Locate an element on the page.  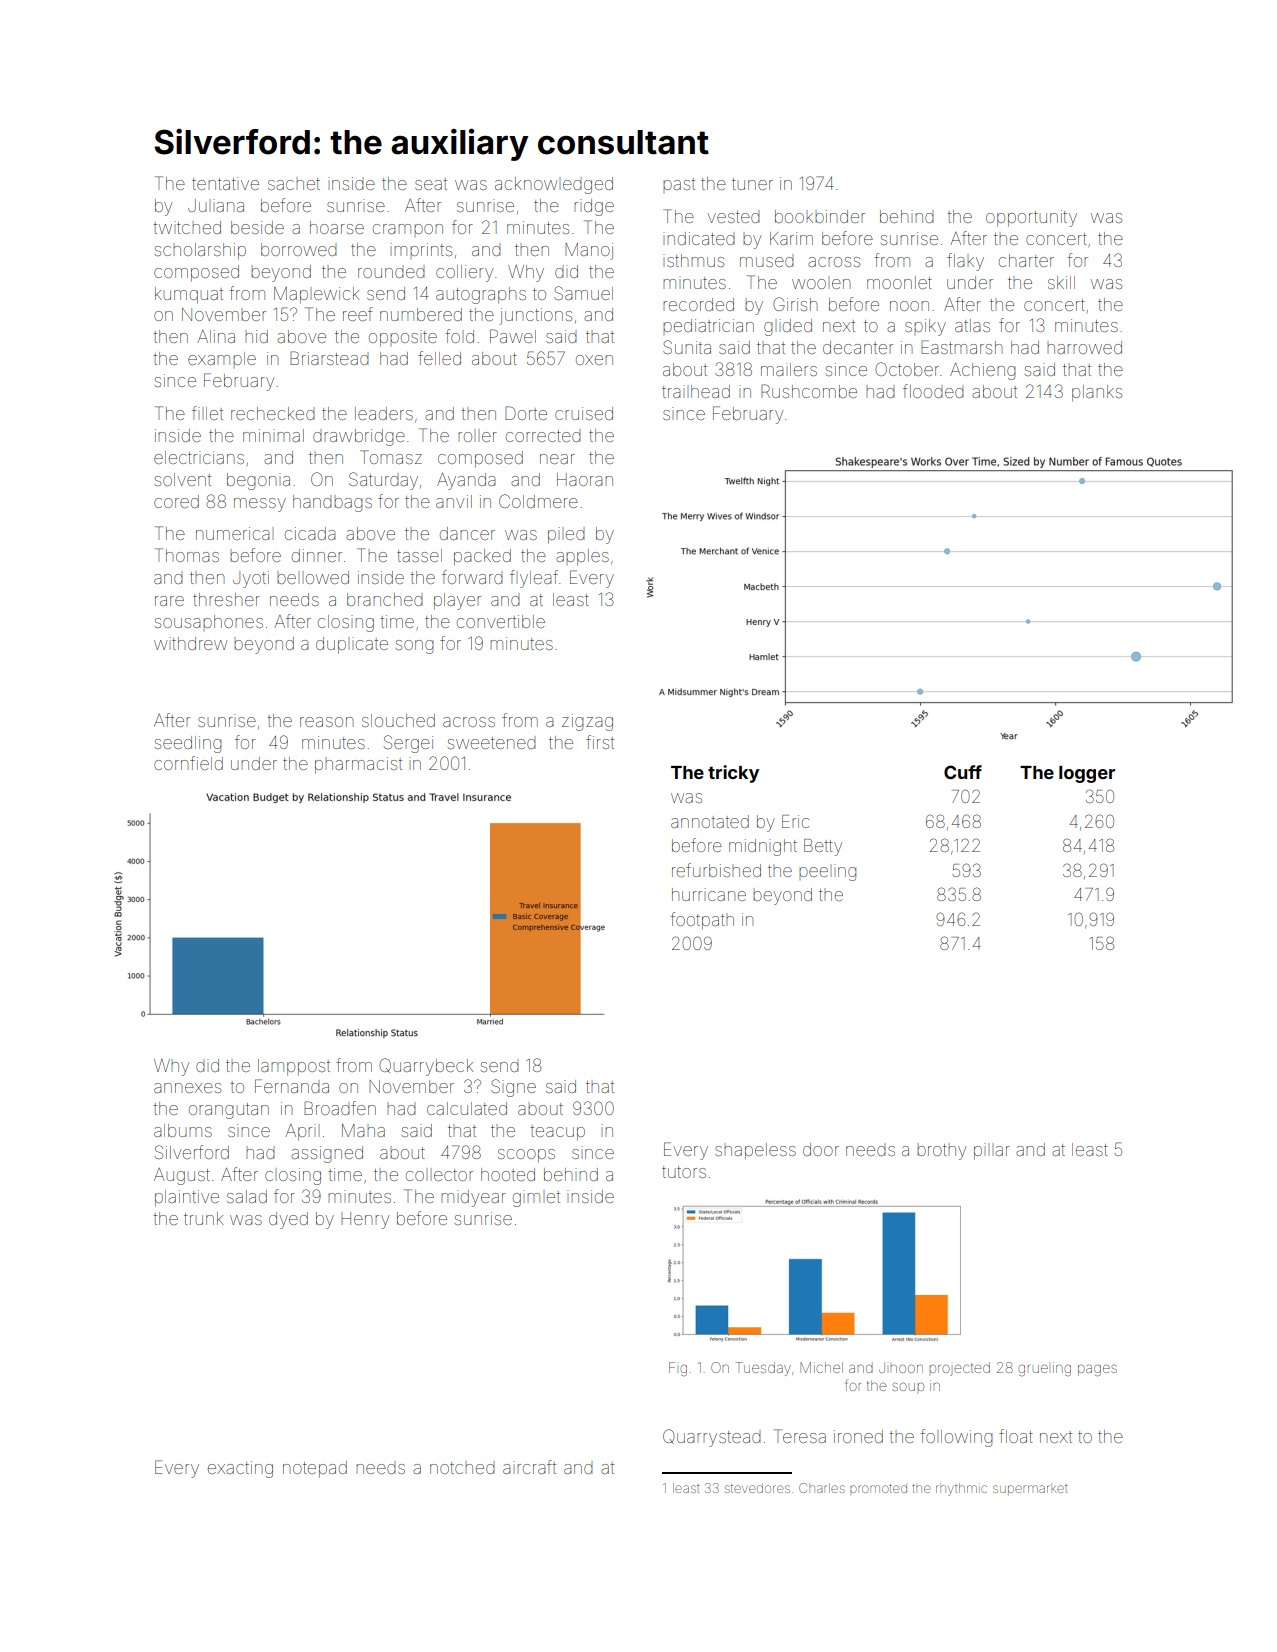
Achieng is located at coordinates (983, 371).
